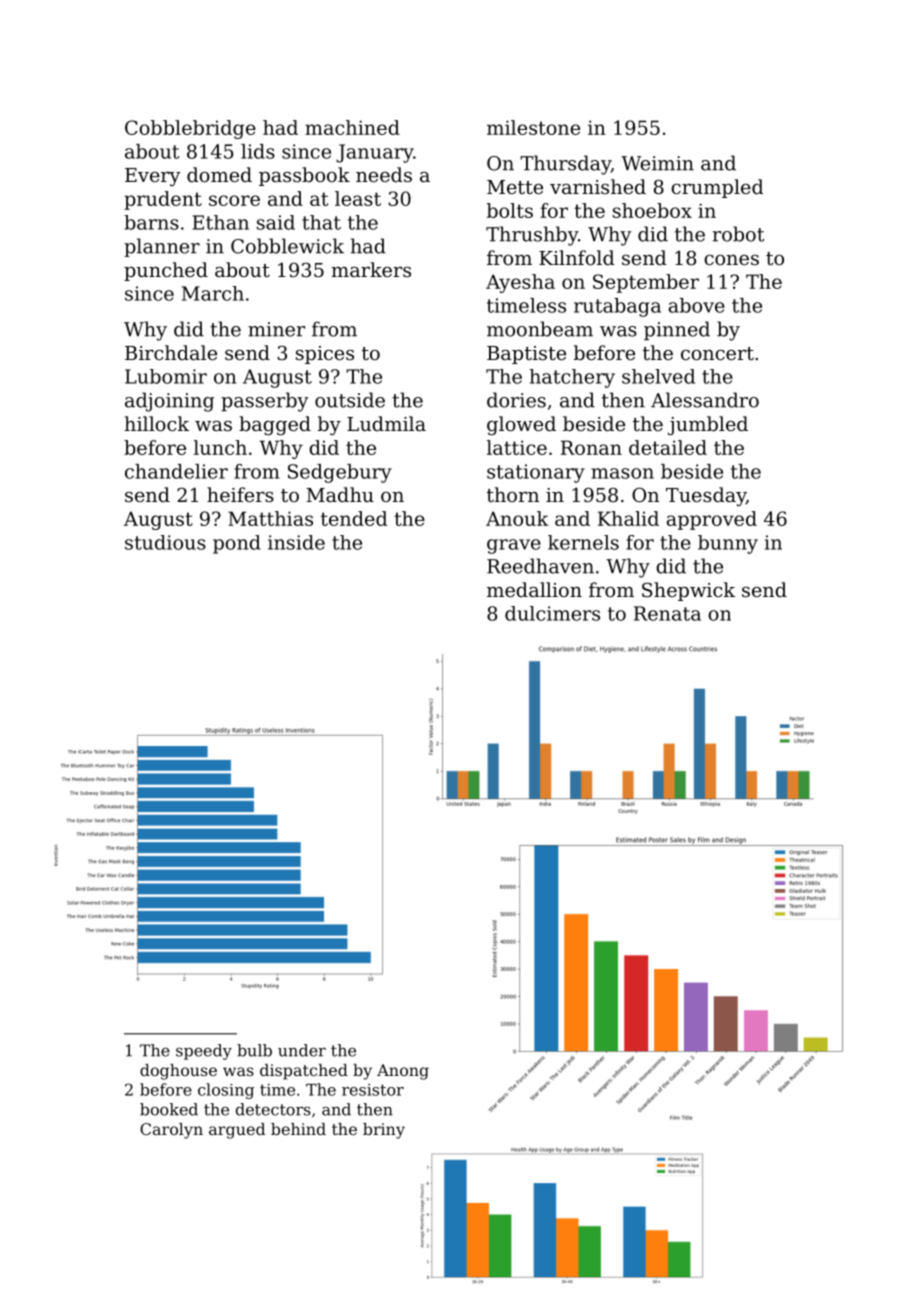 Image resolution: width=924 pixels, height=1311 pixels. Describe the element at coordinates (157, 423) in the screenshot. I see `hillock` at that location.
